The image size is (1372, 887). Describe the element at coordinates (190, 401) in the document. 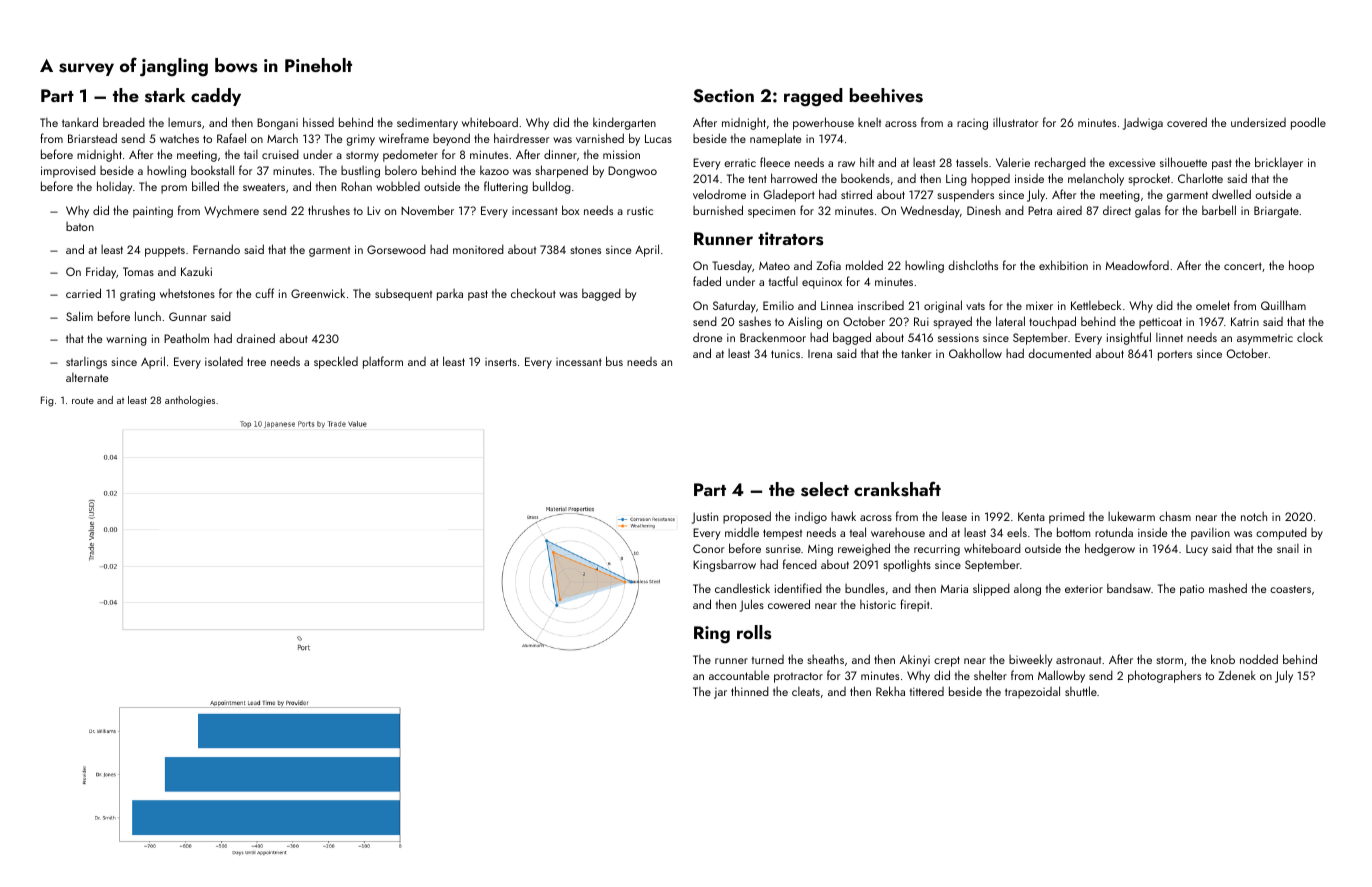

I see `anthologies` at that location.
